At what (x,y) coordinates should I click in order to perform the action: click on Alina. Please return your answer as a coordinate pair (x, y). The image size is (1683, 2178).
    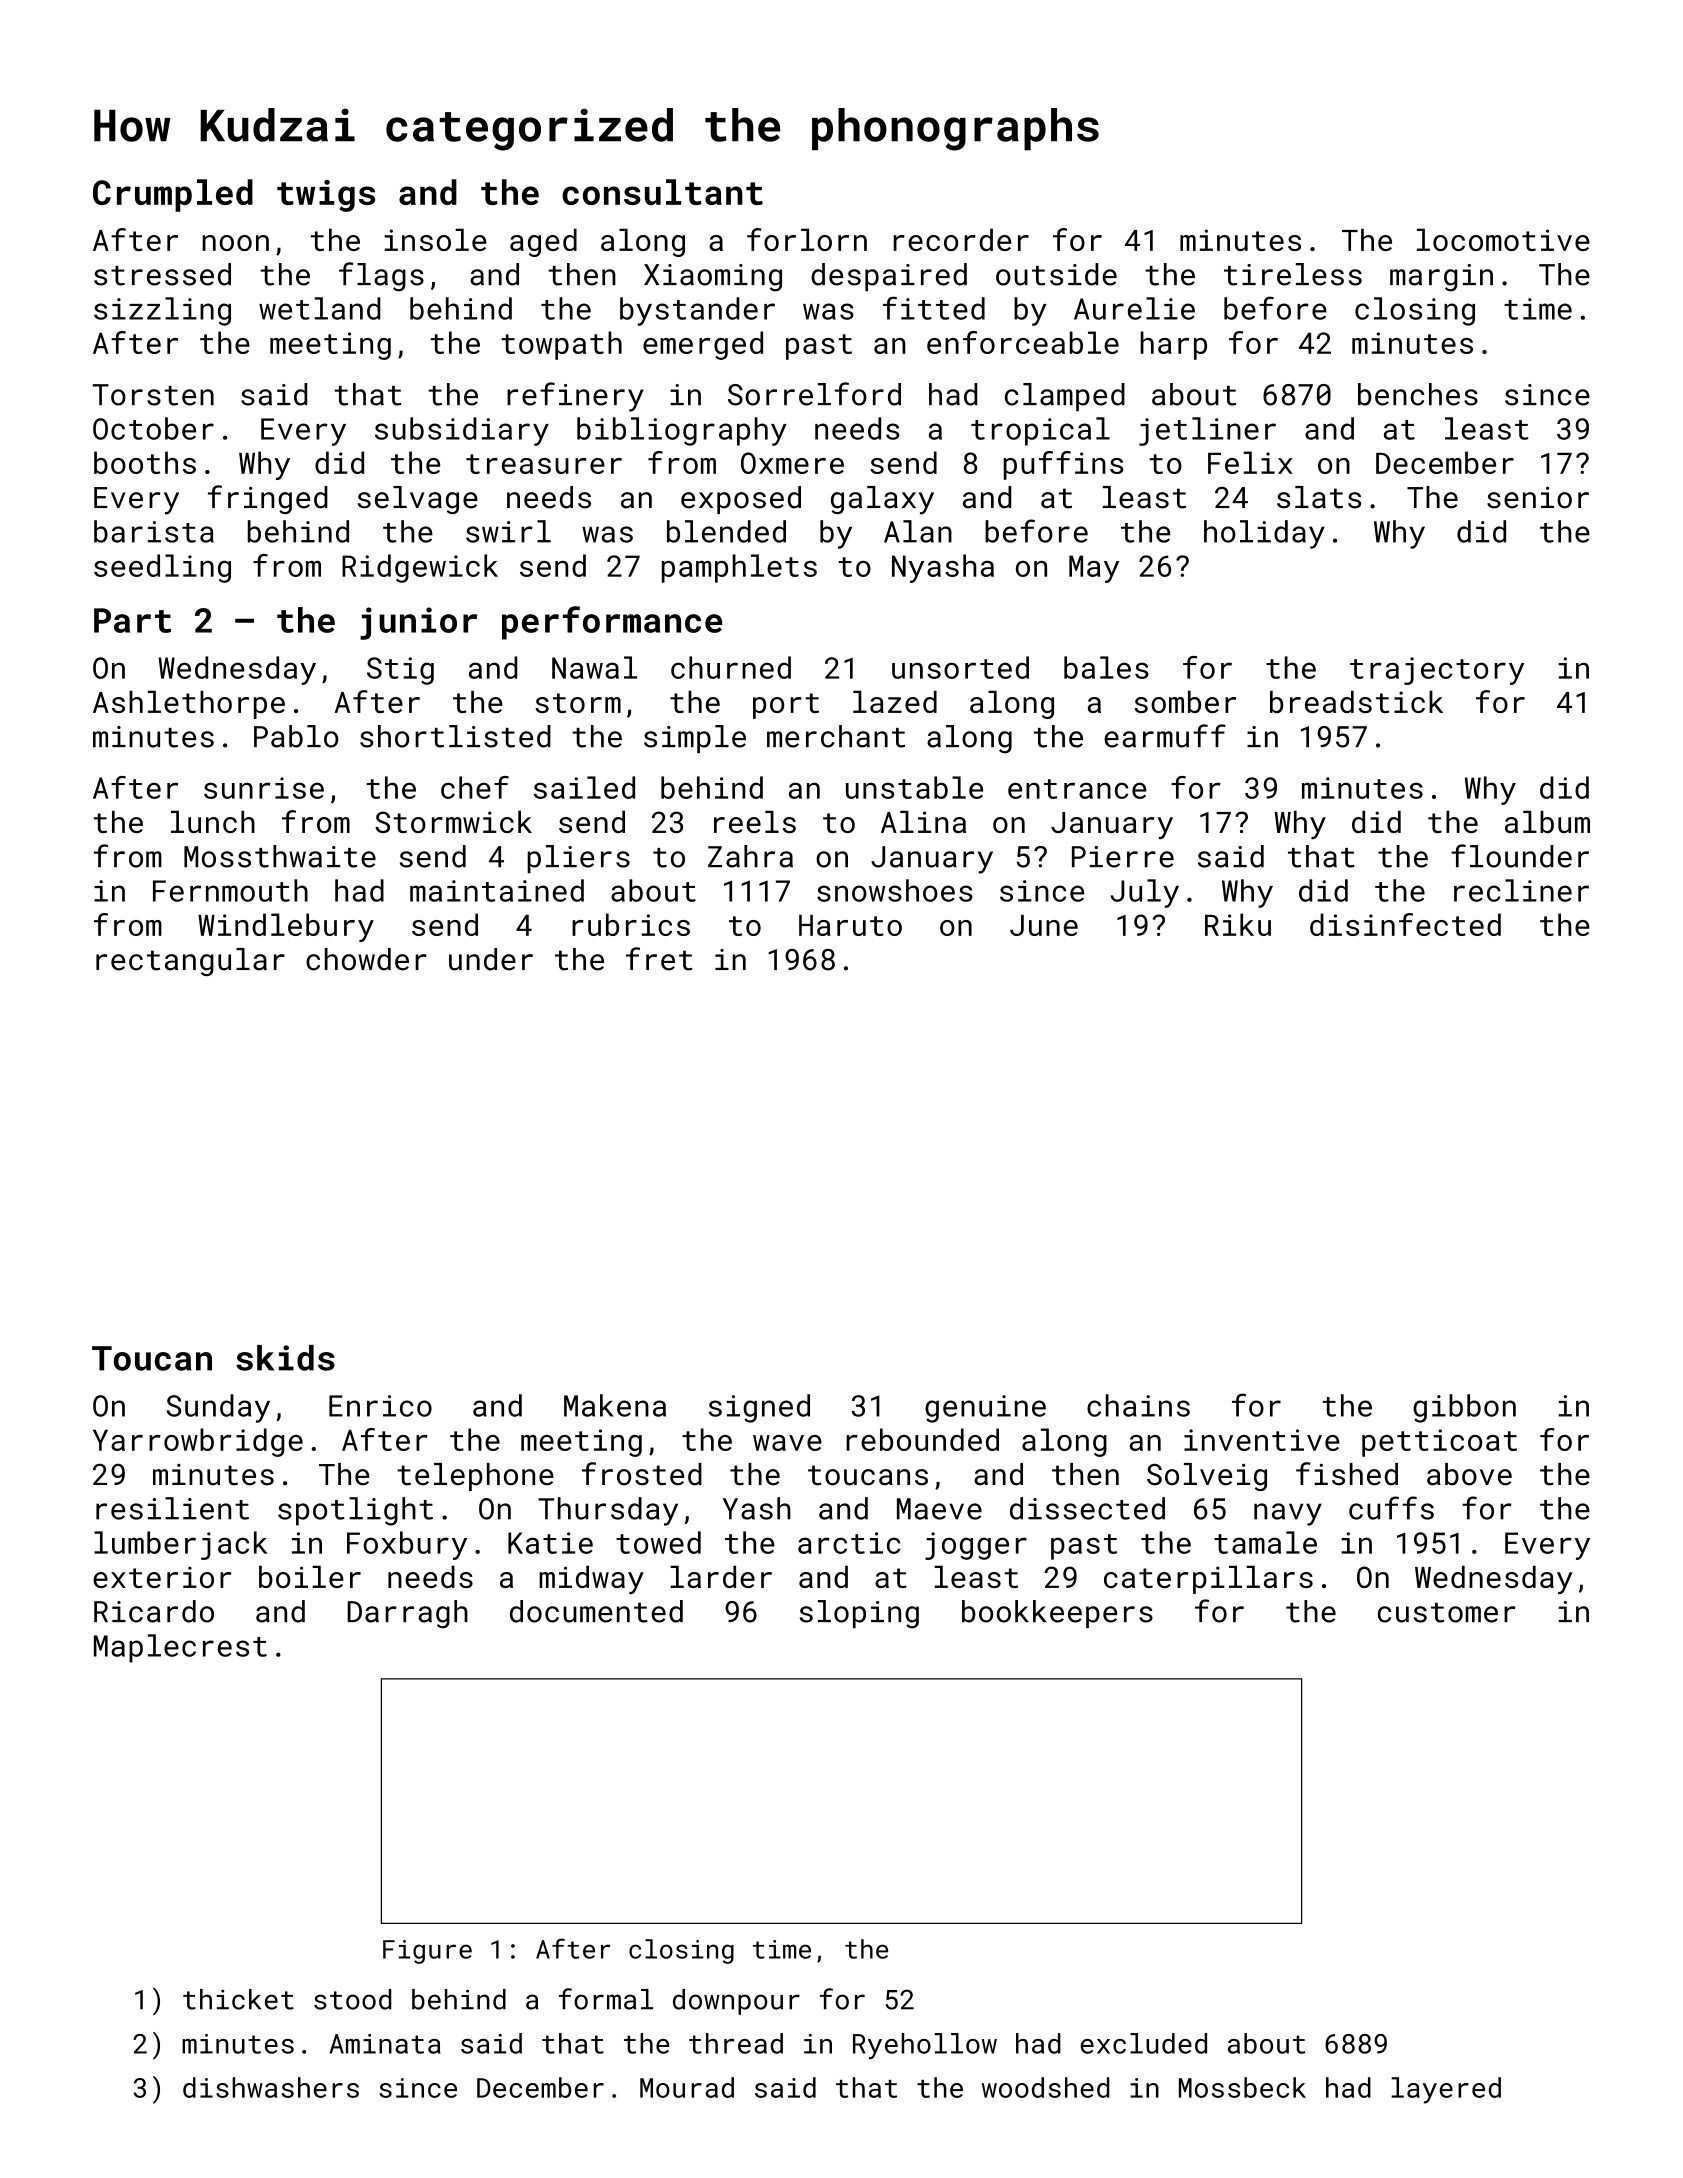
    Looking at the image, I should click on (923, 821).
